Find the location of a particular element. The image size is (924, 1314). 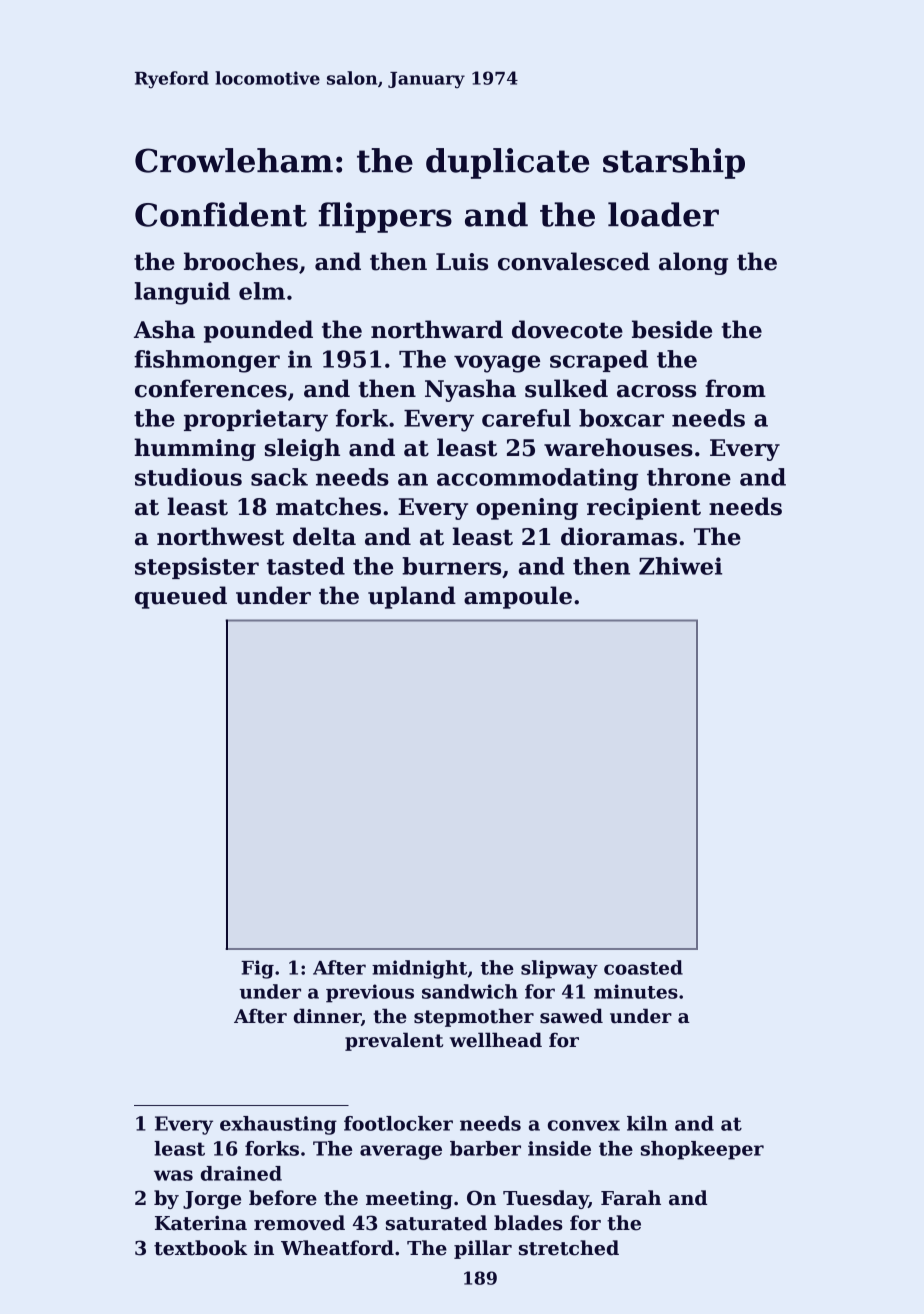

loader is located at coordinates (663, 214).
